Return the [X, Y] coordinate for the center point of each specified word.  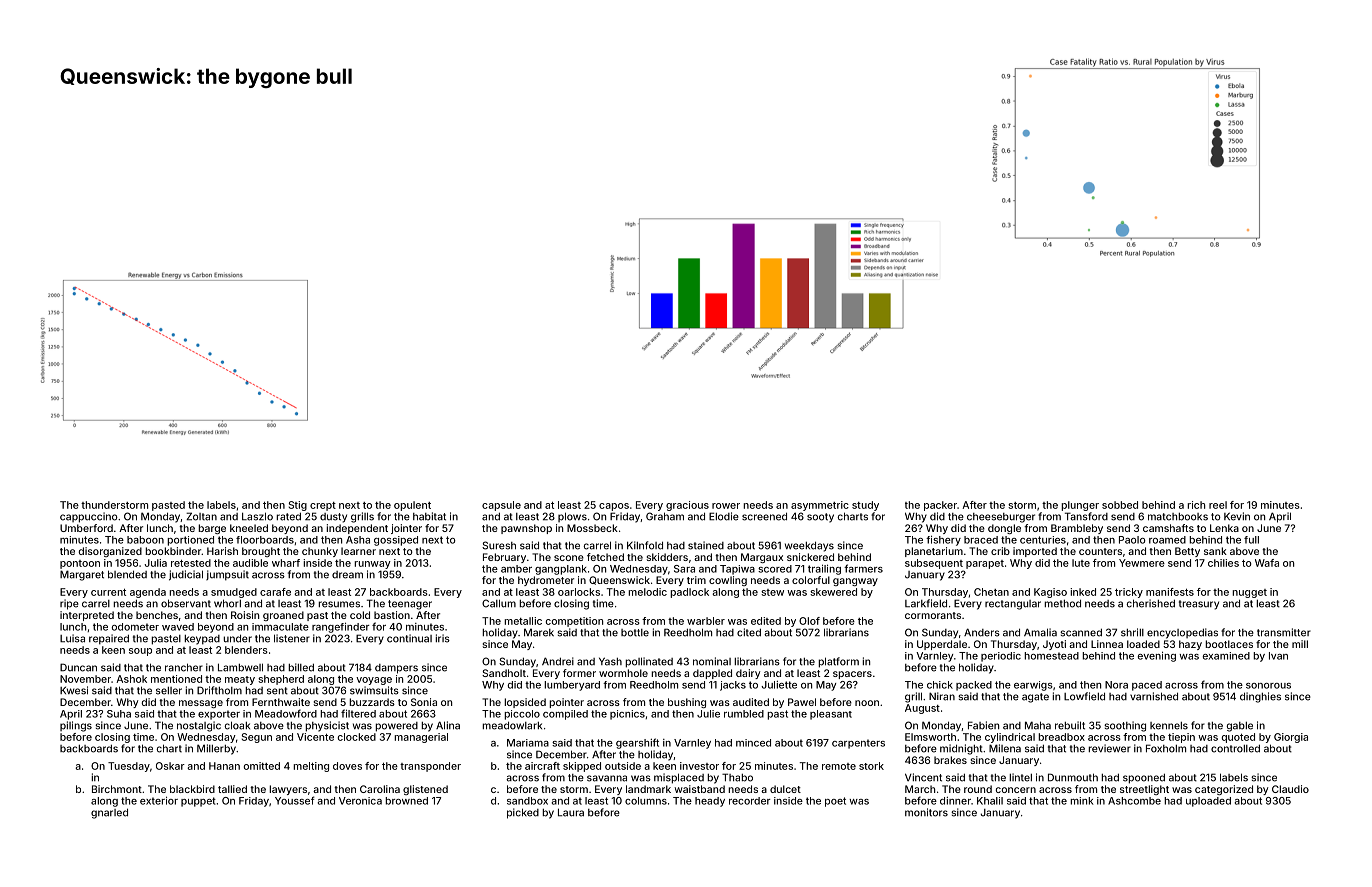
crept [323, 506]
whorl [227, 603]
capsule [501, 506]
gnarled [109, 813]
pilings [76, 726]
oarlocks [579, 592]
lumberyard [572, 686]
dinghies [1260, 697]
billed [301, 667]
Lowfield [1084, 696]
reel [1218, 505]
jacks [733, 686]
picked [523, 813]
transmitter [1284, 632]
